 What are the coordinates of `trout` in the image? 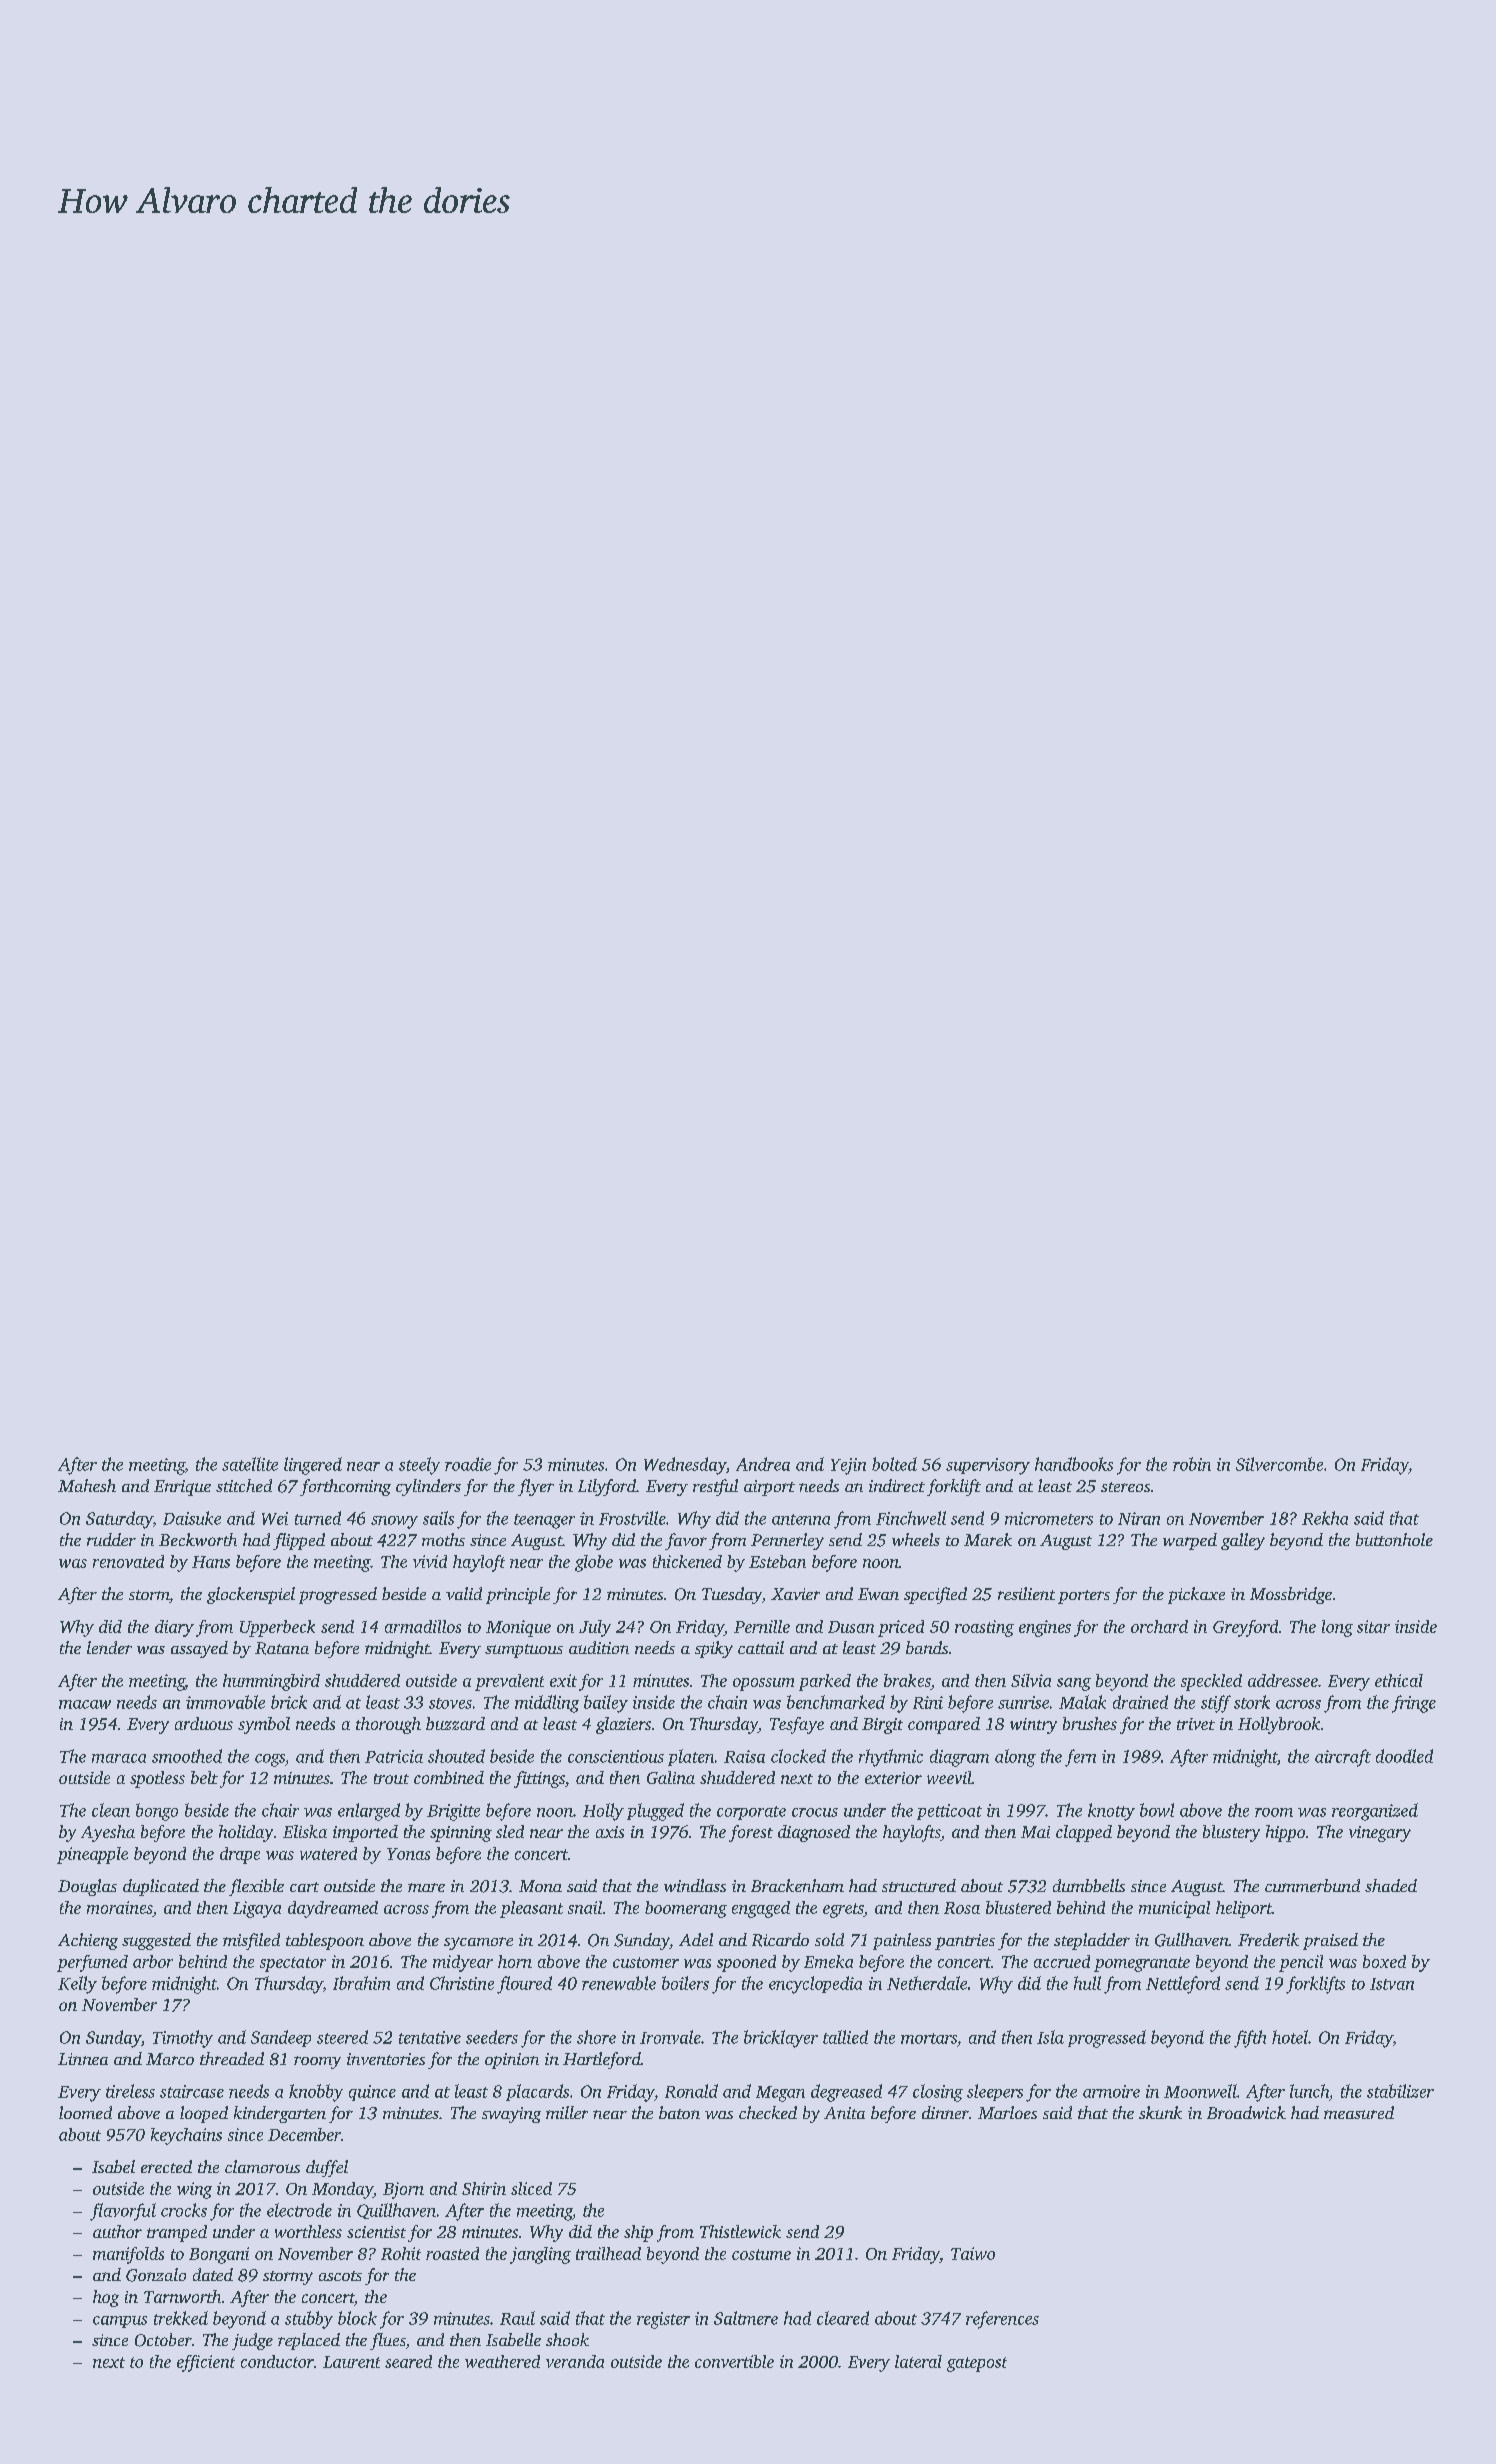 It's located at (391, 1779).
